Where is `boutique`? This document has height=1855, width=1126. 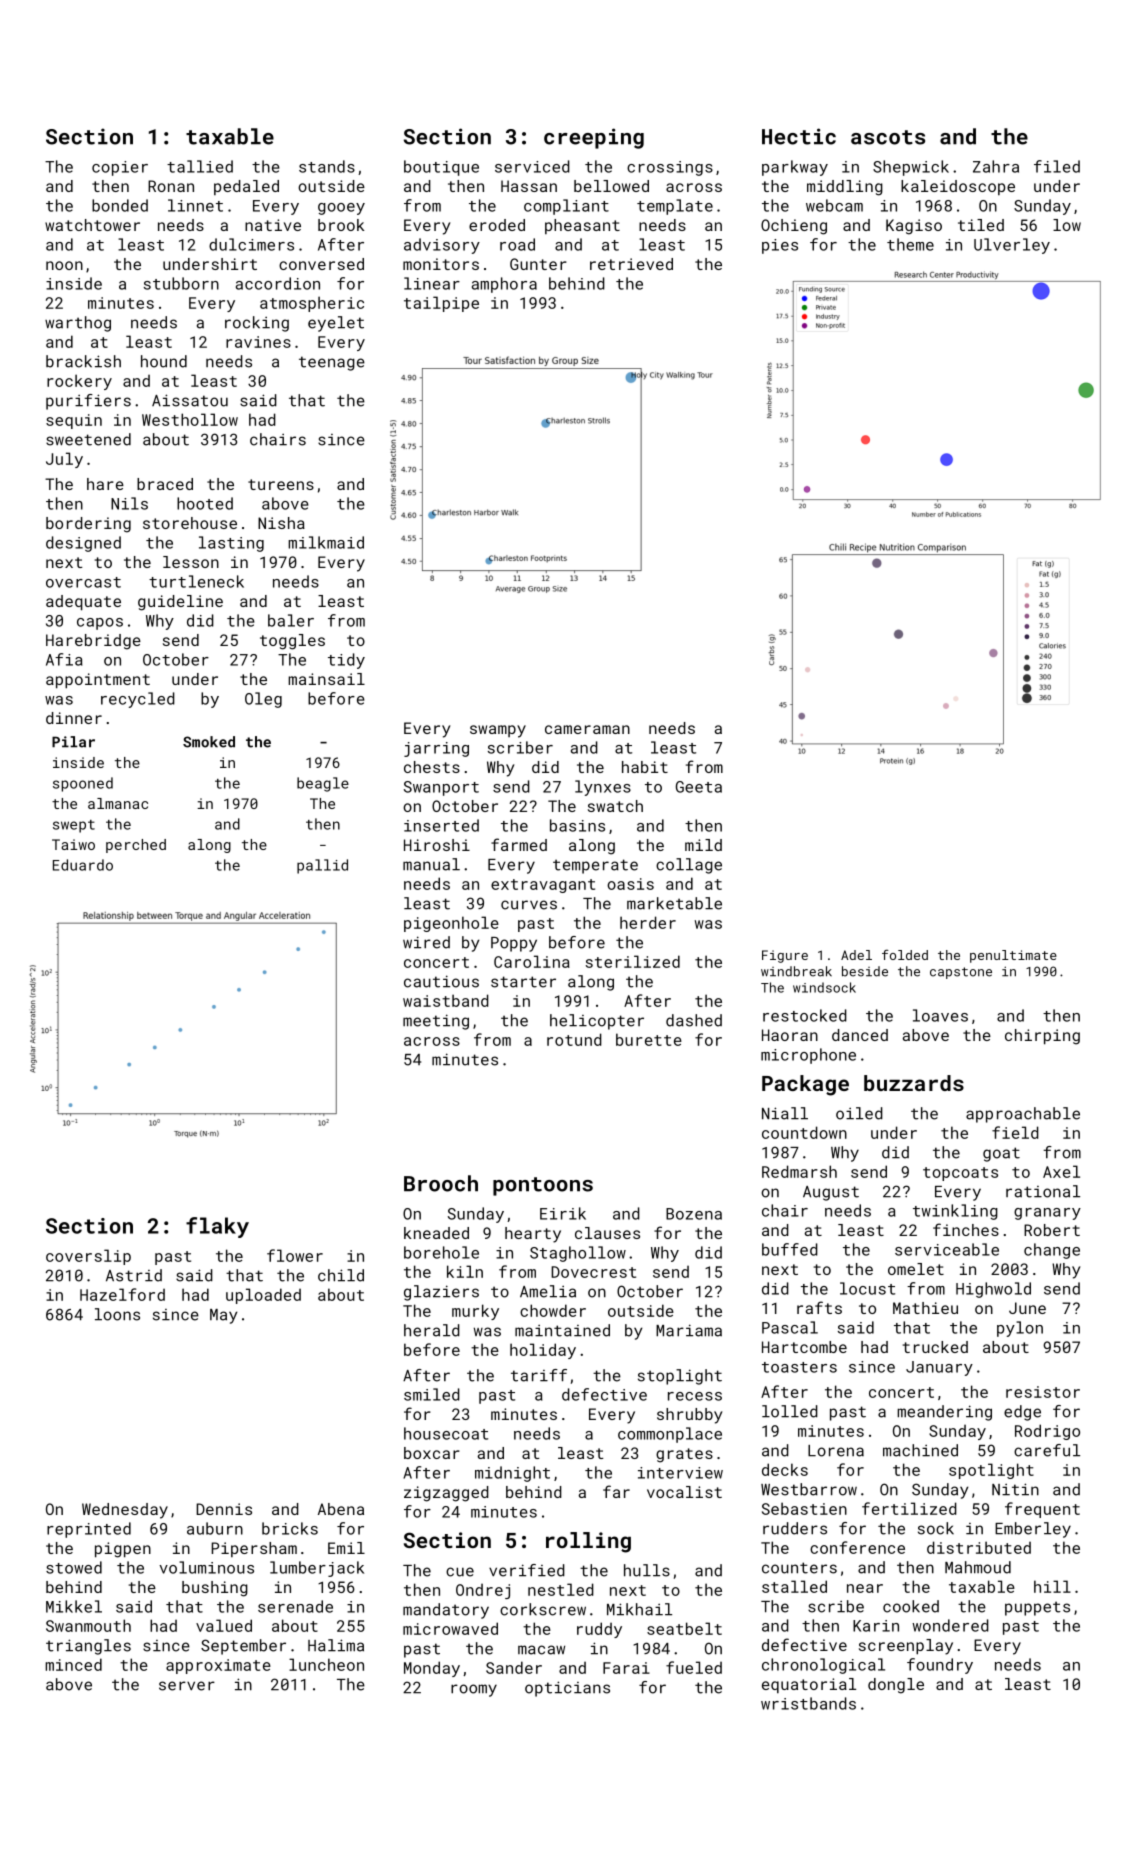
boutique is located at coordinates (441, 168).
